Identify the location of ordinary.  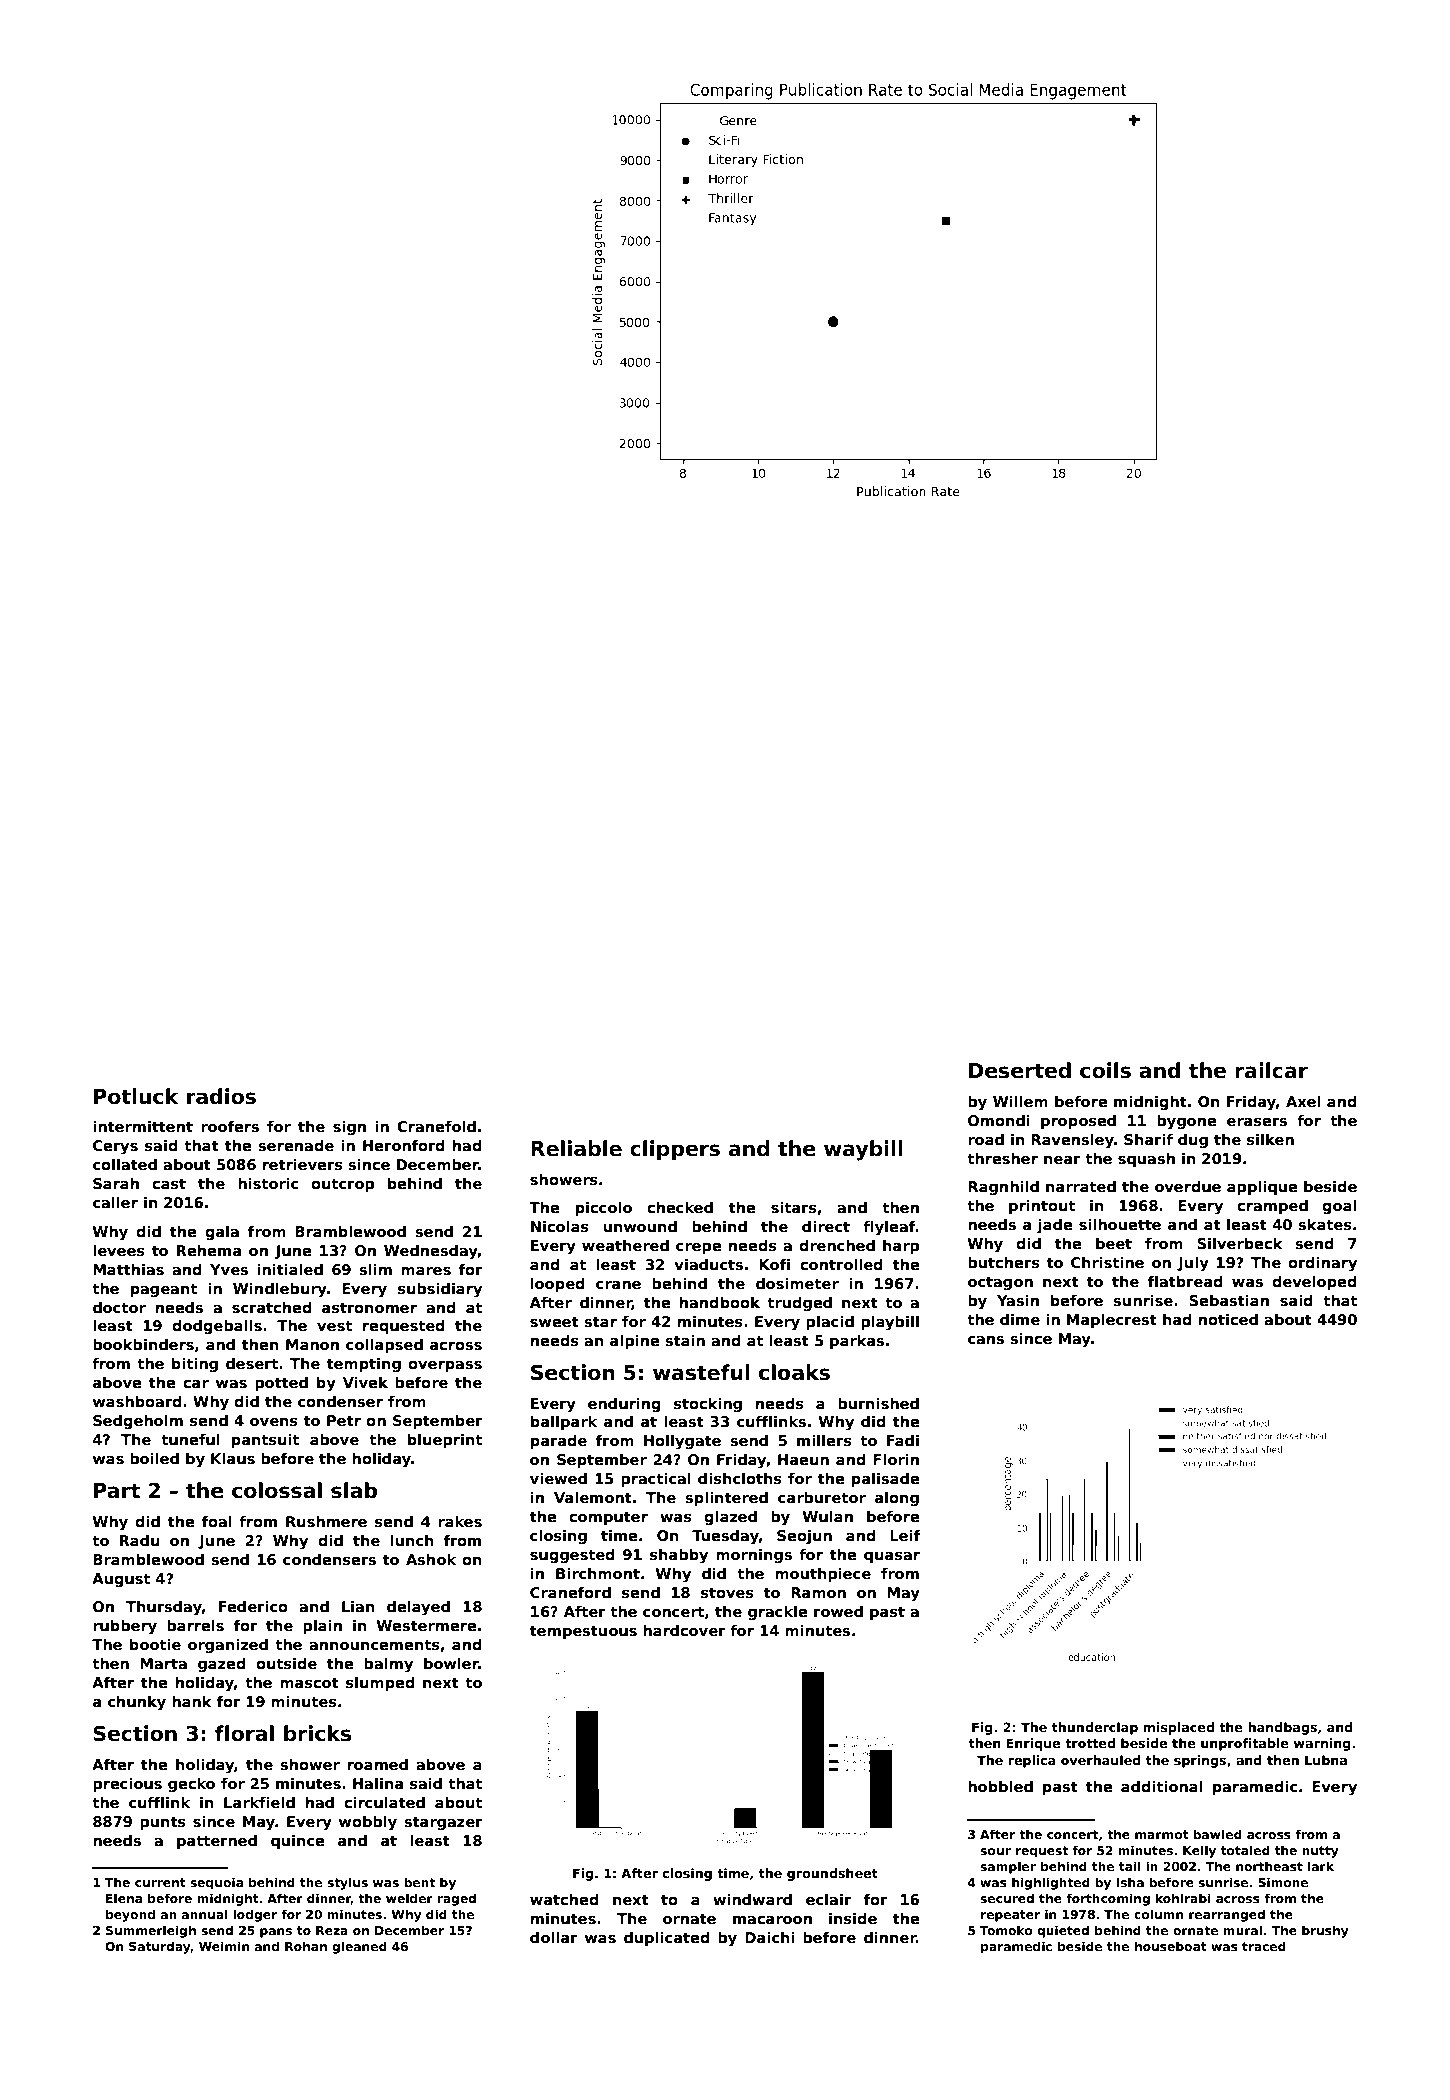
(1322, 1264).
